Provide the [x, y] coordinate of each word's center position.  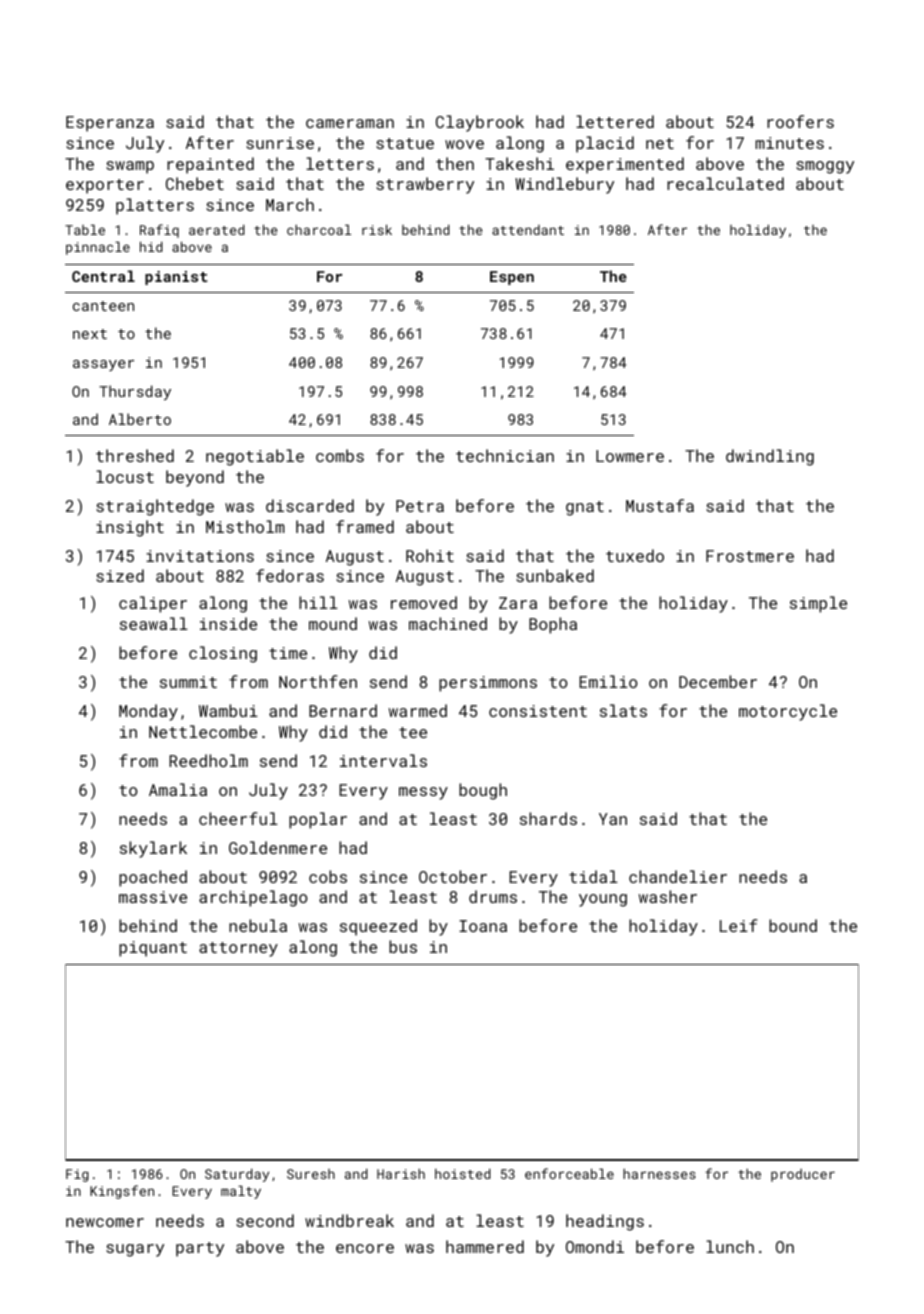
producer [803, 1175]
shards [548, 818]
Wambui [228, 710]
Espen [512, 278]
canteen [103, 306]
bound [793, 925]
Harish [401, 1174]
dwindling [770, 457]
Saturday [237, 1175]
